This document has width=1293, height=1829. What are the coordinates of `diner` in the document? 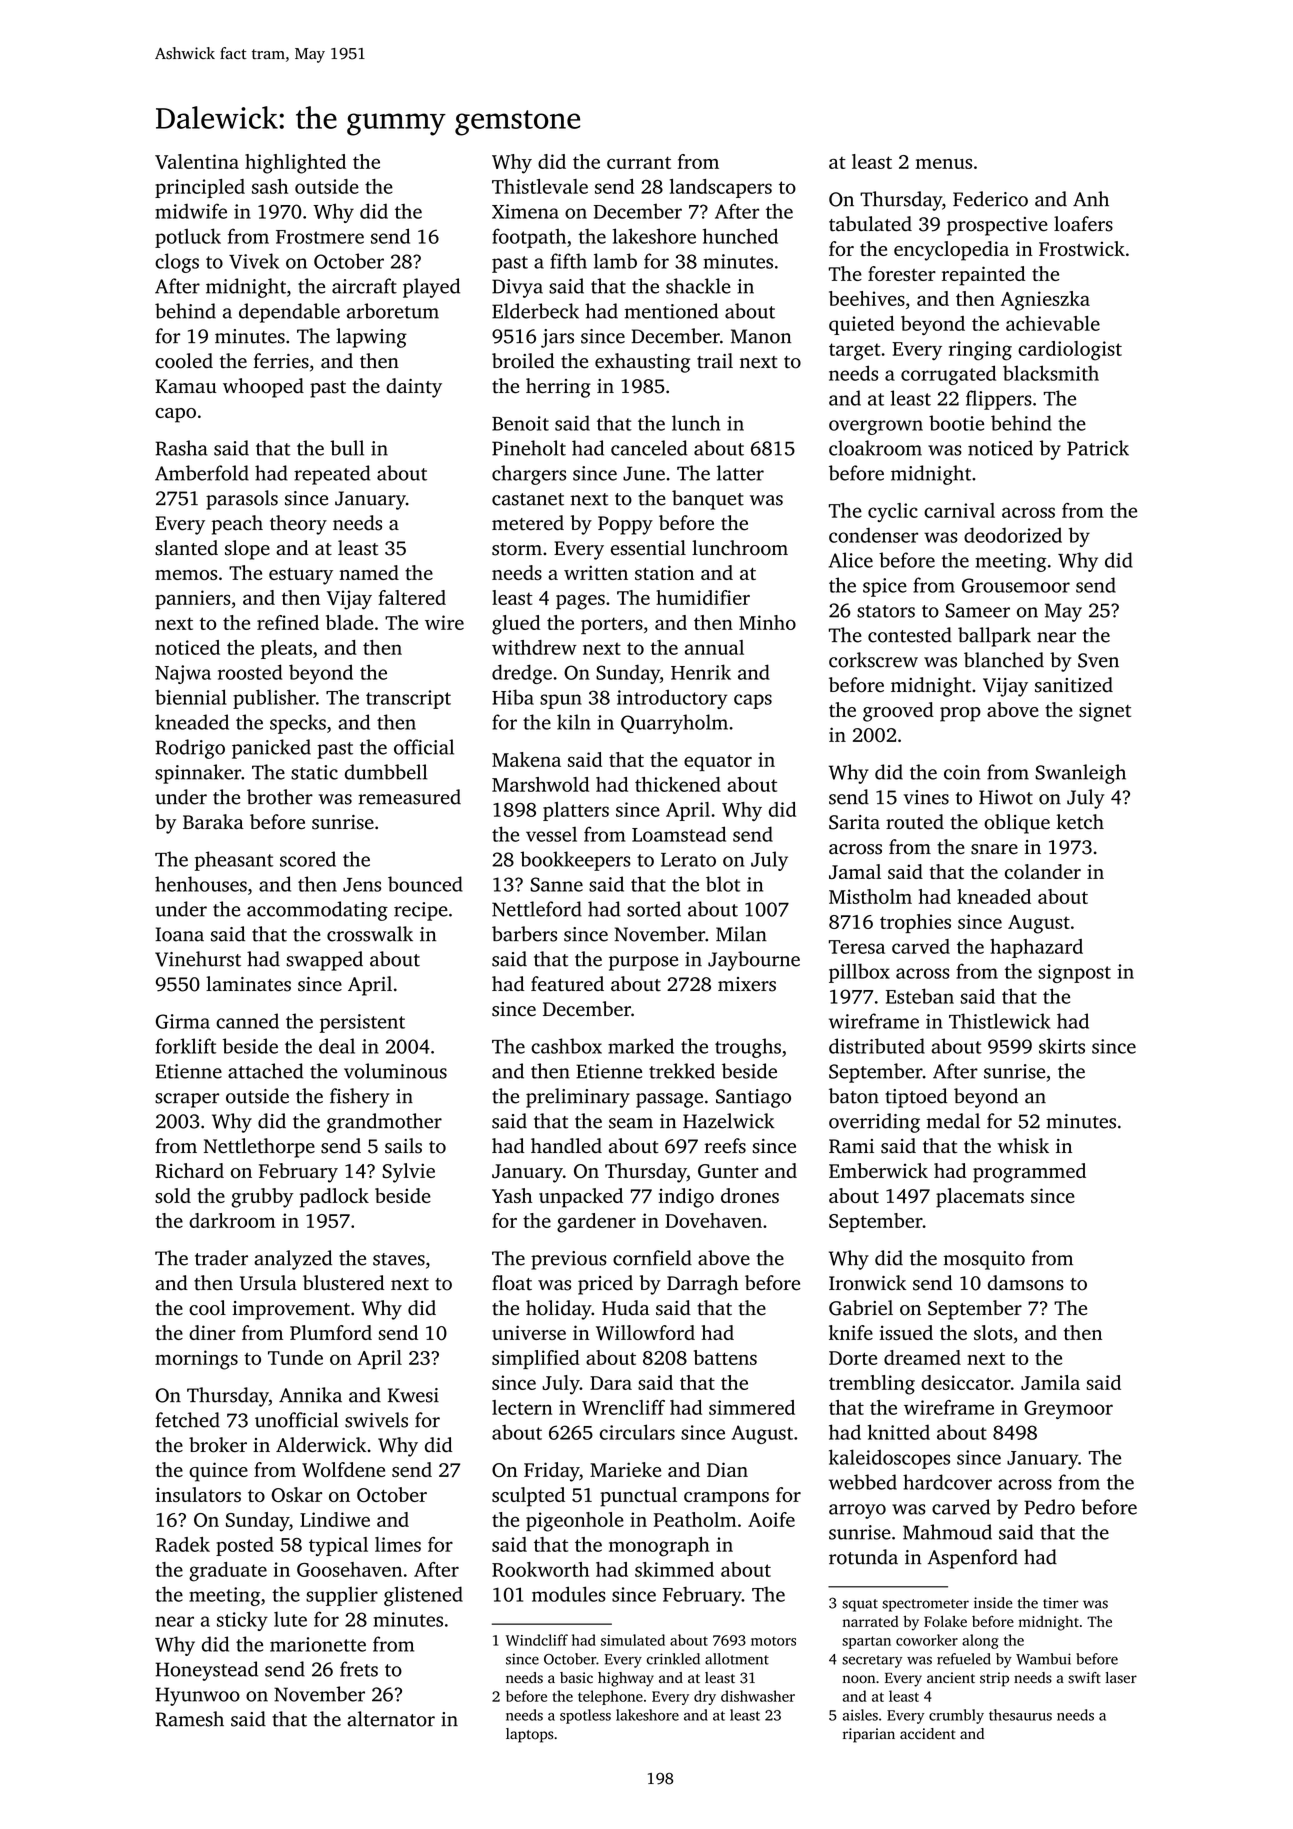 It's located at (212, 1332).
